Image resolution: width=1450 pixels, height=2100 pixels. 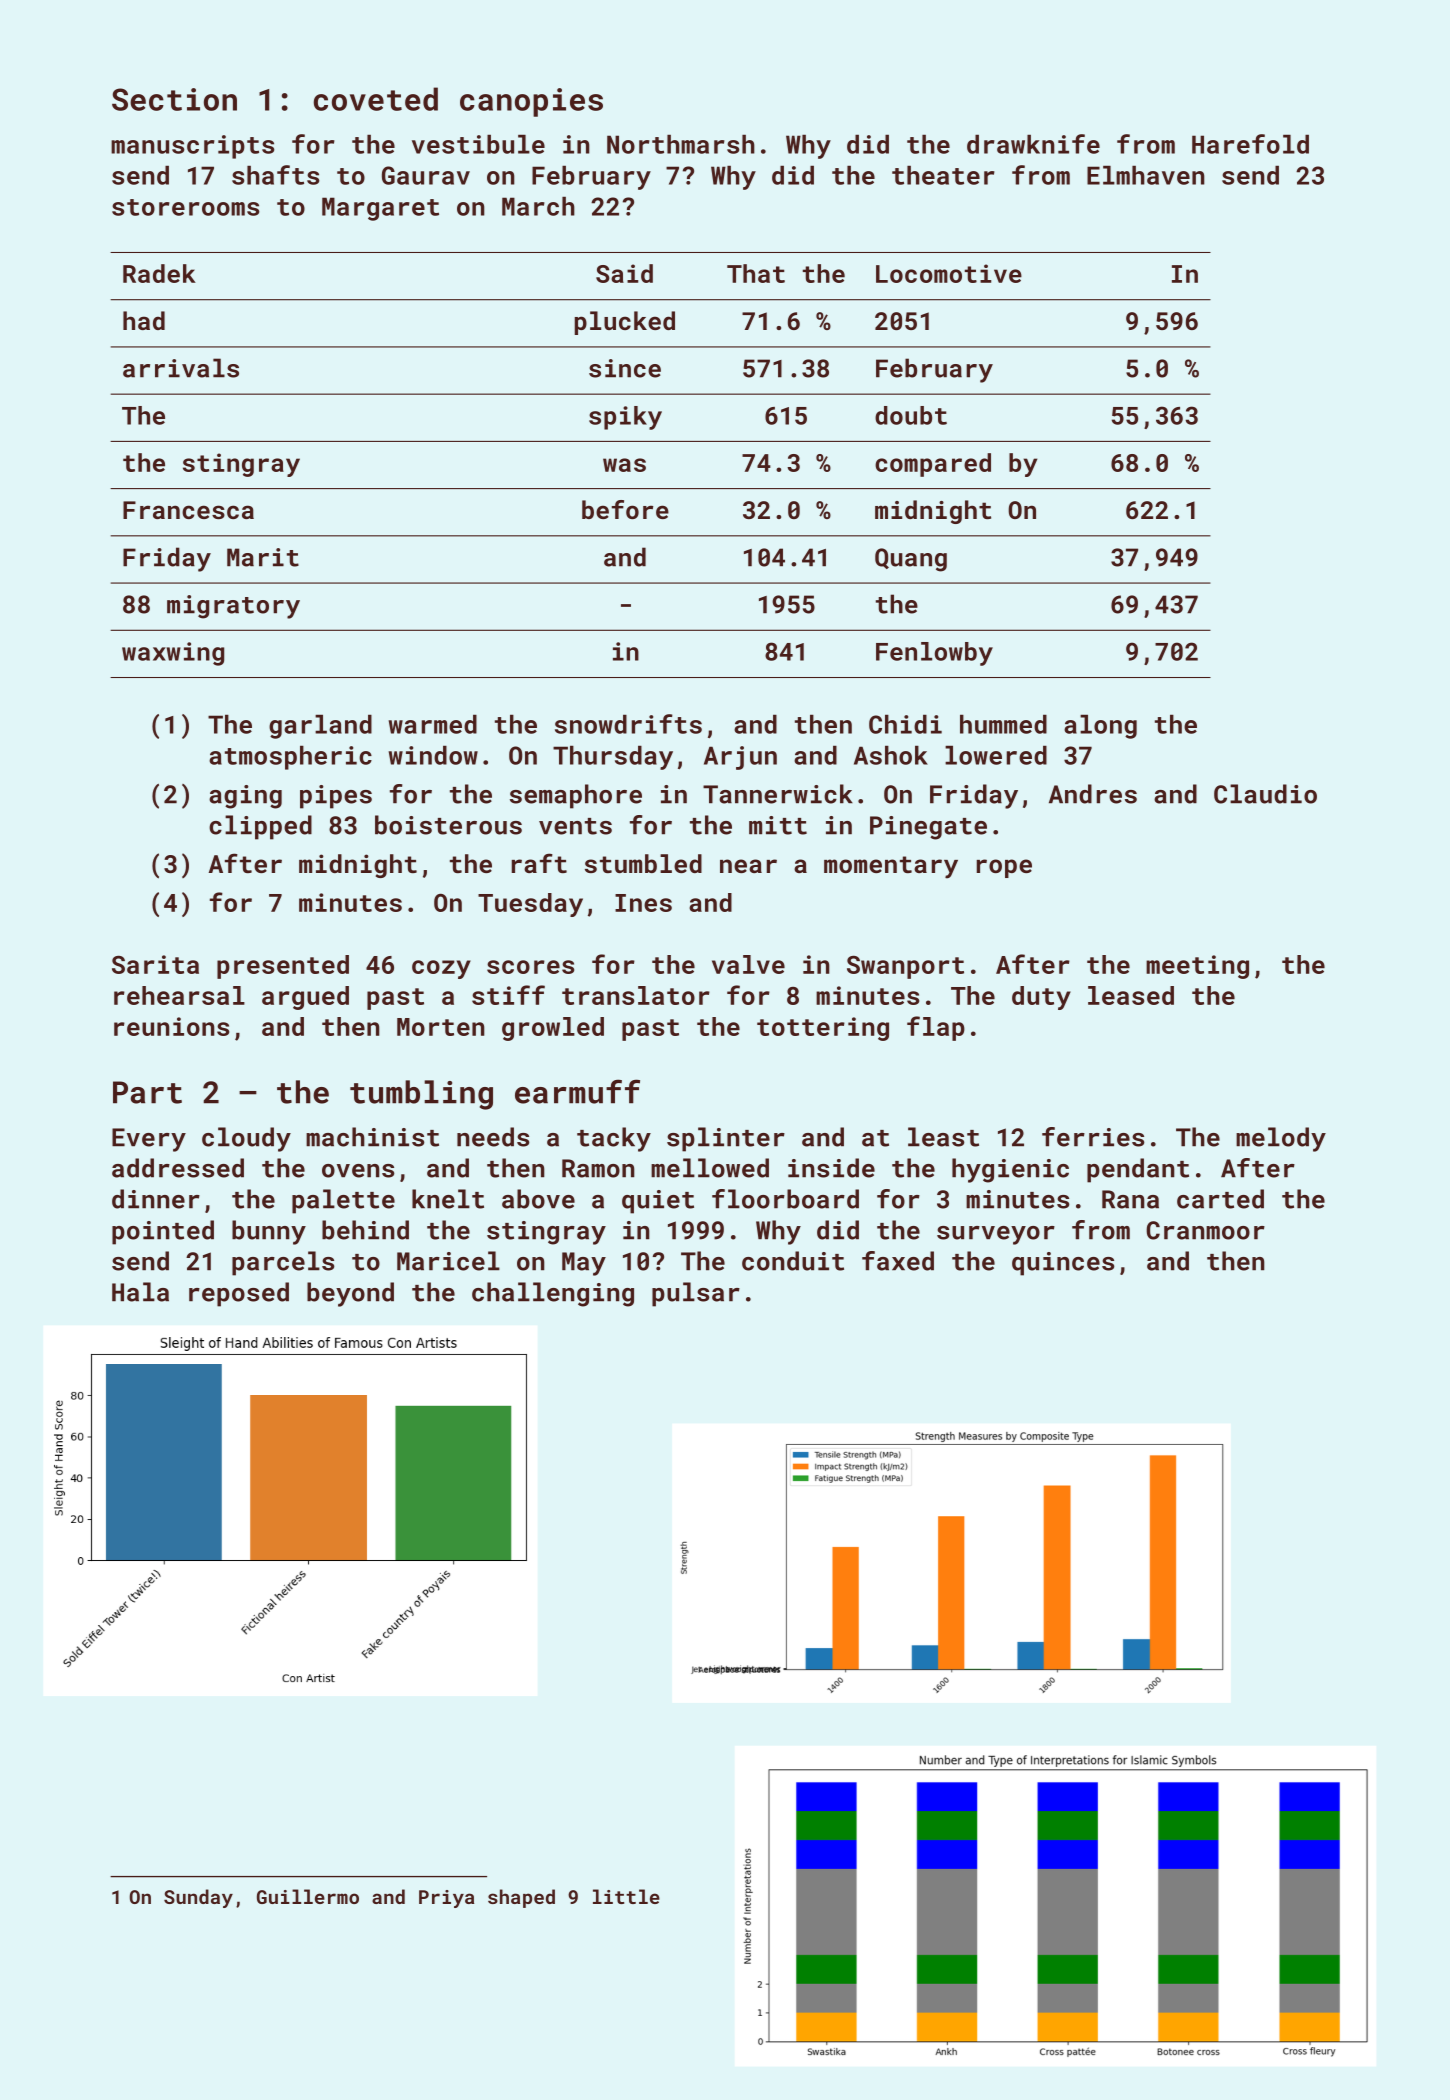 I want to click on little, so click(x=626, y=1896).
